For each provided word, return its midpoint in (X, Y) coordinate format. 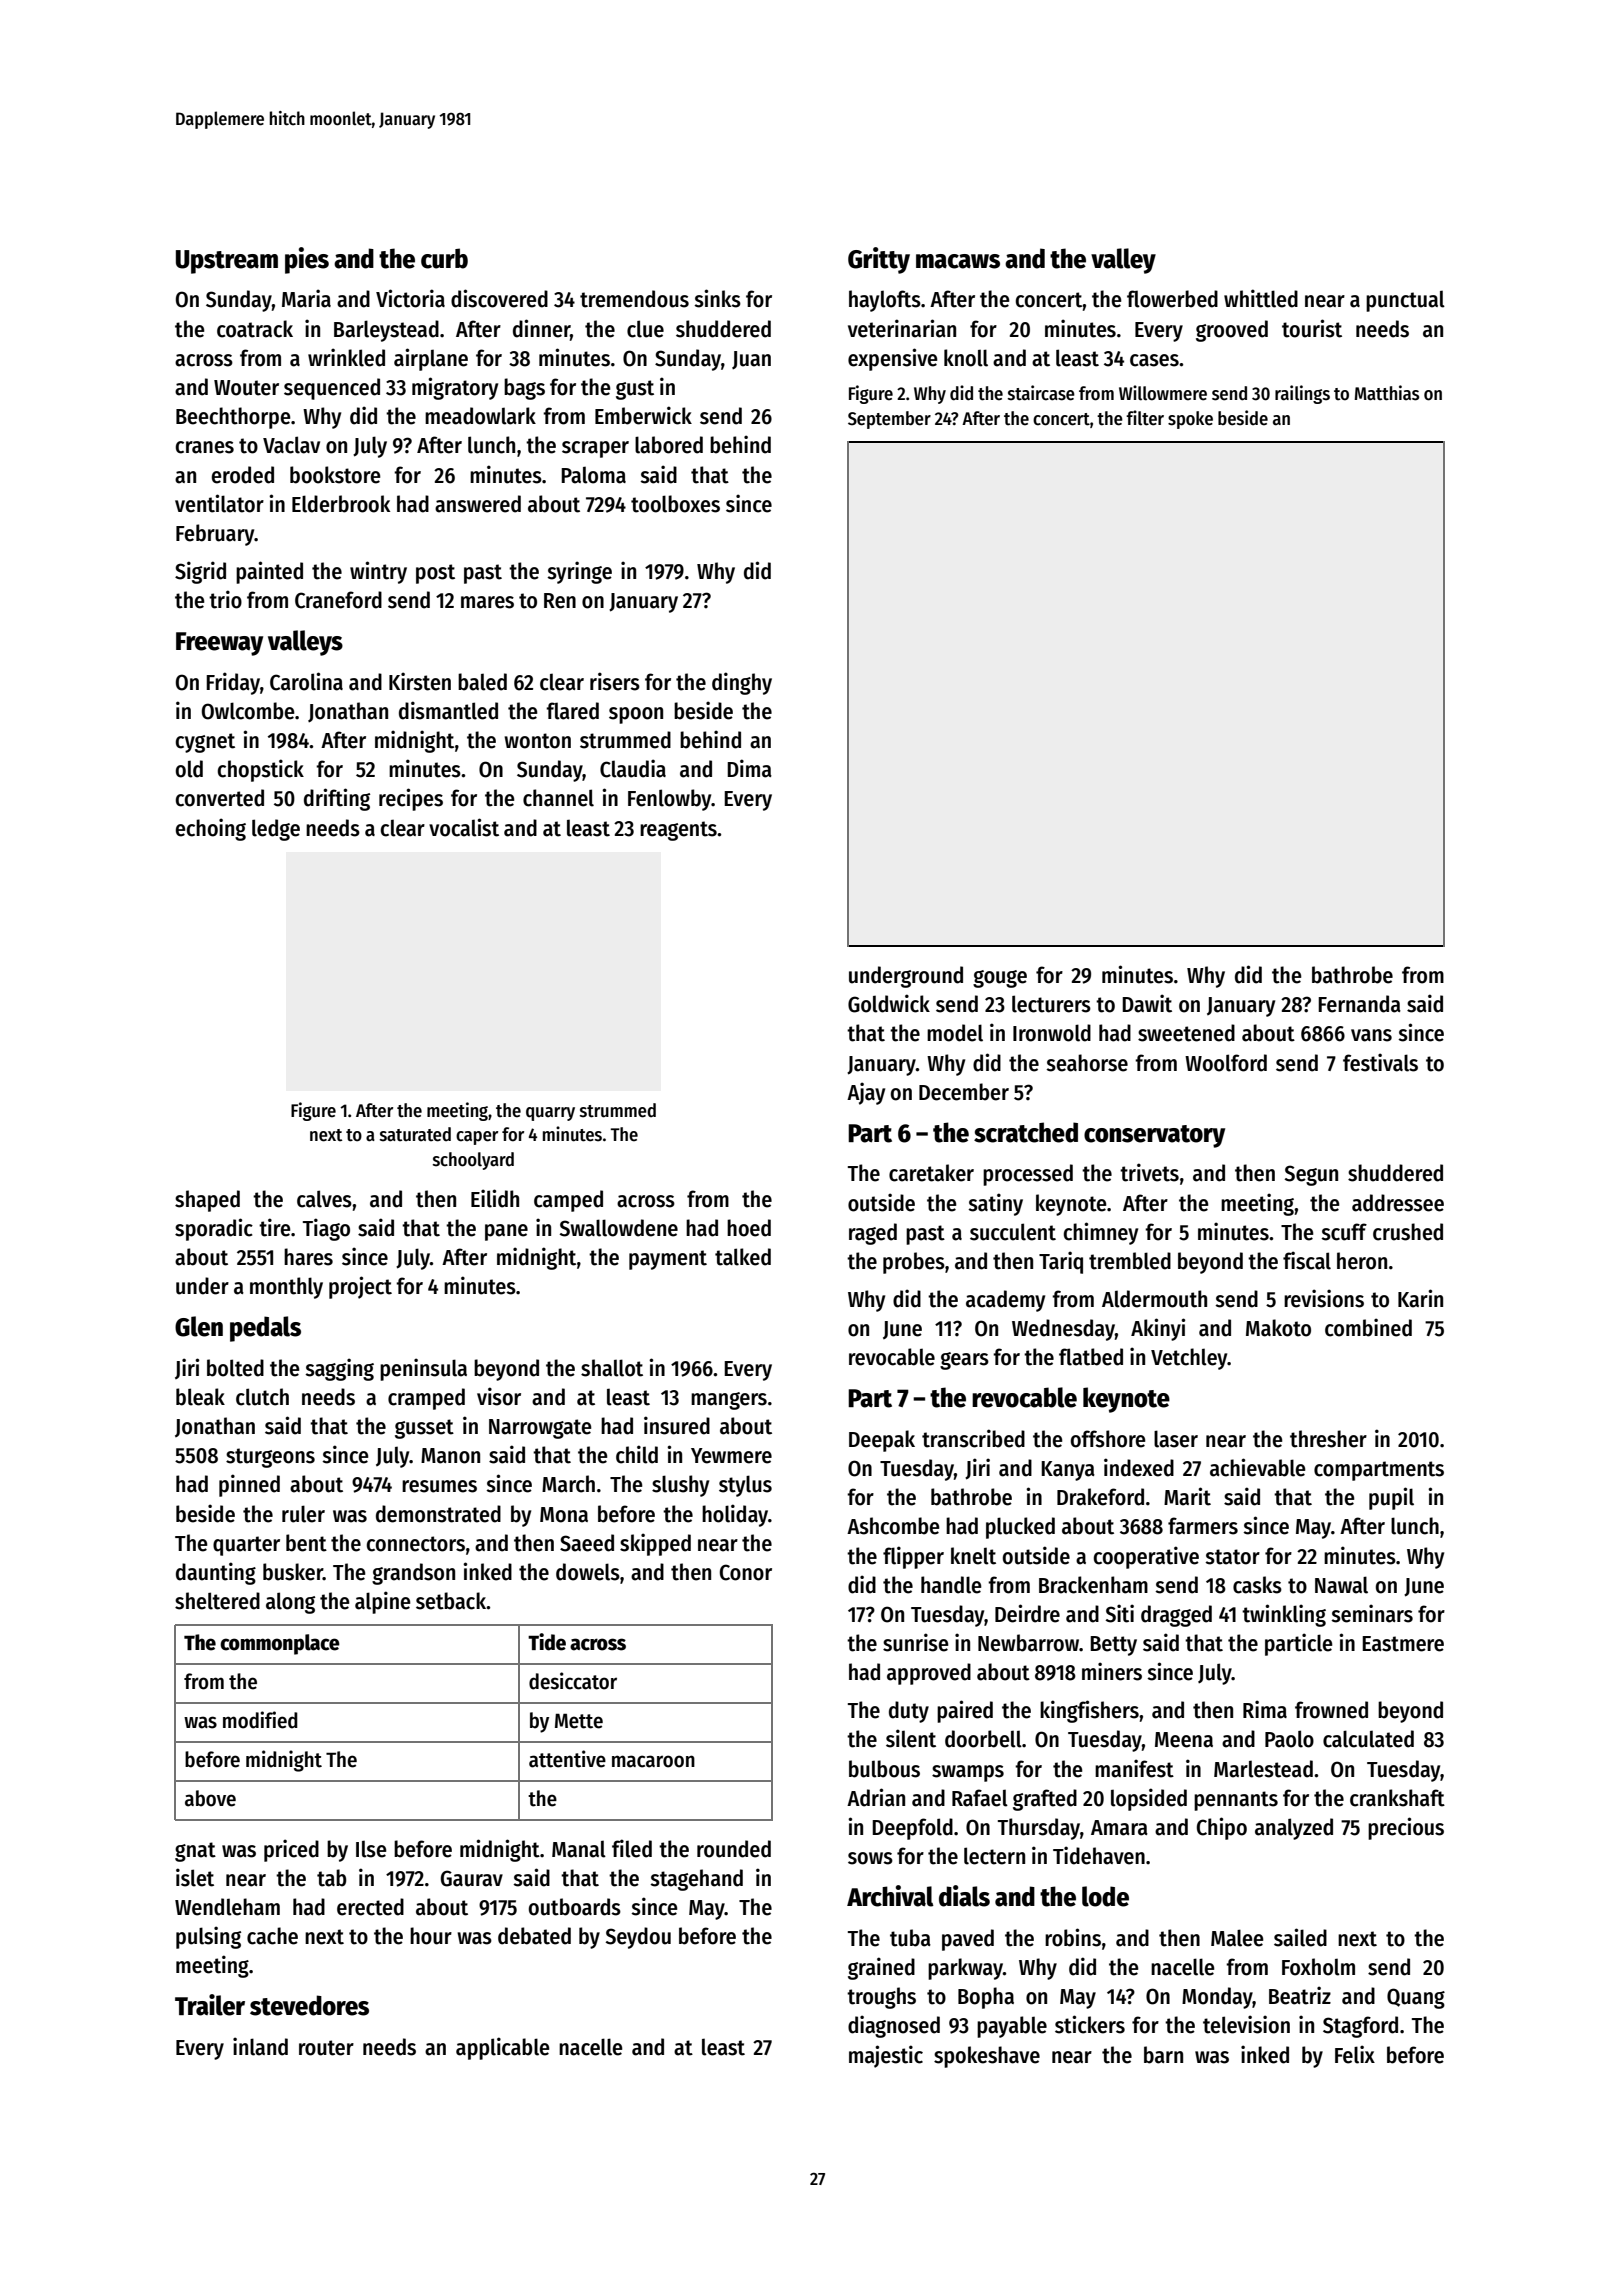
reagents (678, 831)
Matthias (1386, 393)
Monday (1217, 1998)
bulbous (884, 1769)
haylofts (885, 301)
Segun (1311, 1175)
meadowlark (480, 416)
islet (195, 1877)
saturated (415, 1134)
